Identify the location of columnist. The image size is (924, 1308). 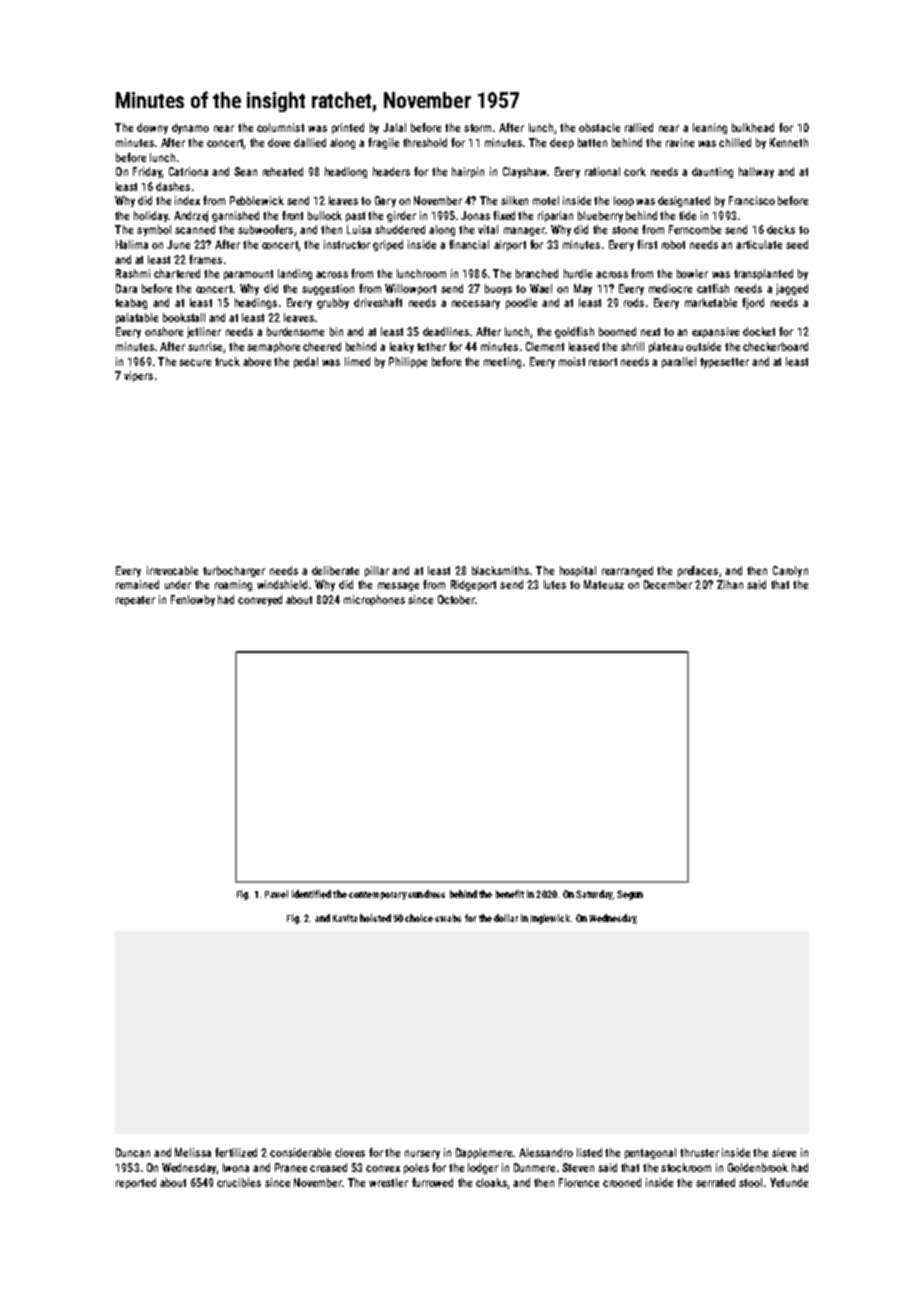
(280, 127).
